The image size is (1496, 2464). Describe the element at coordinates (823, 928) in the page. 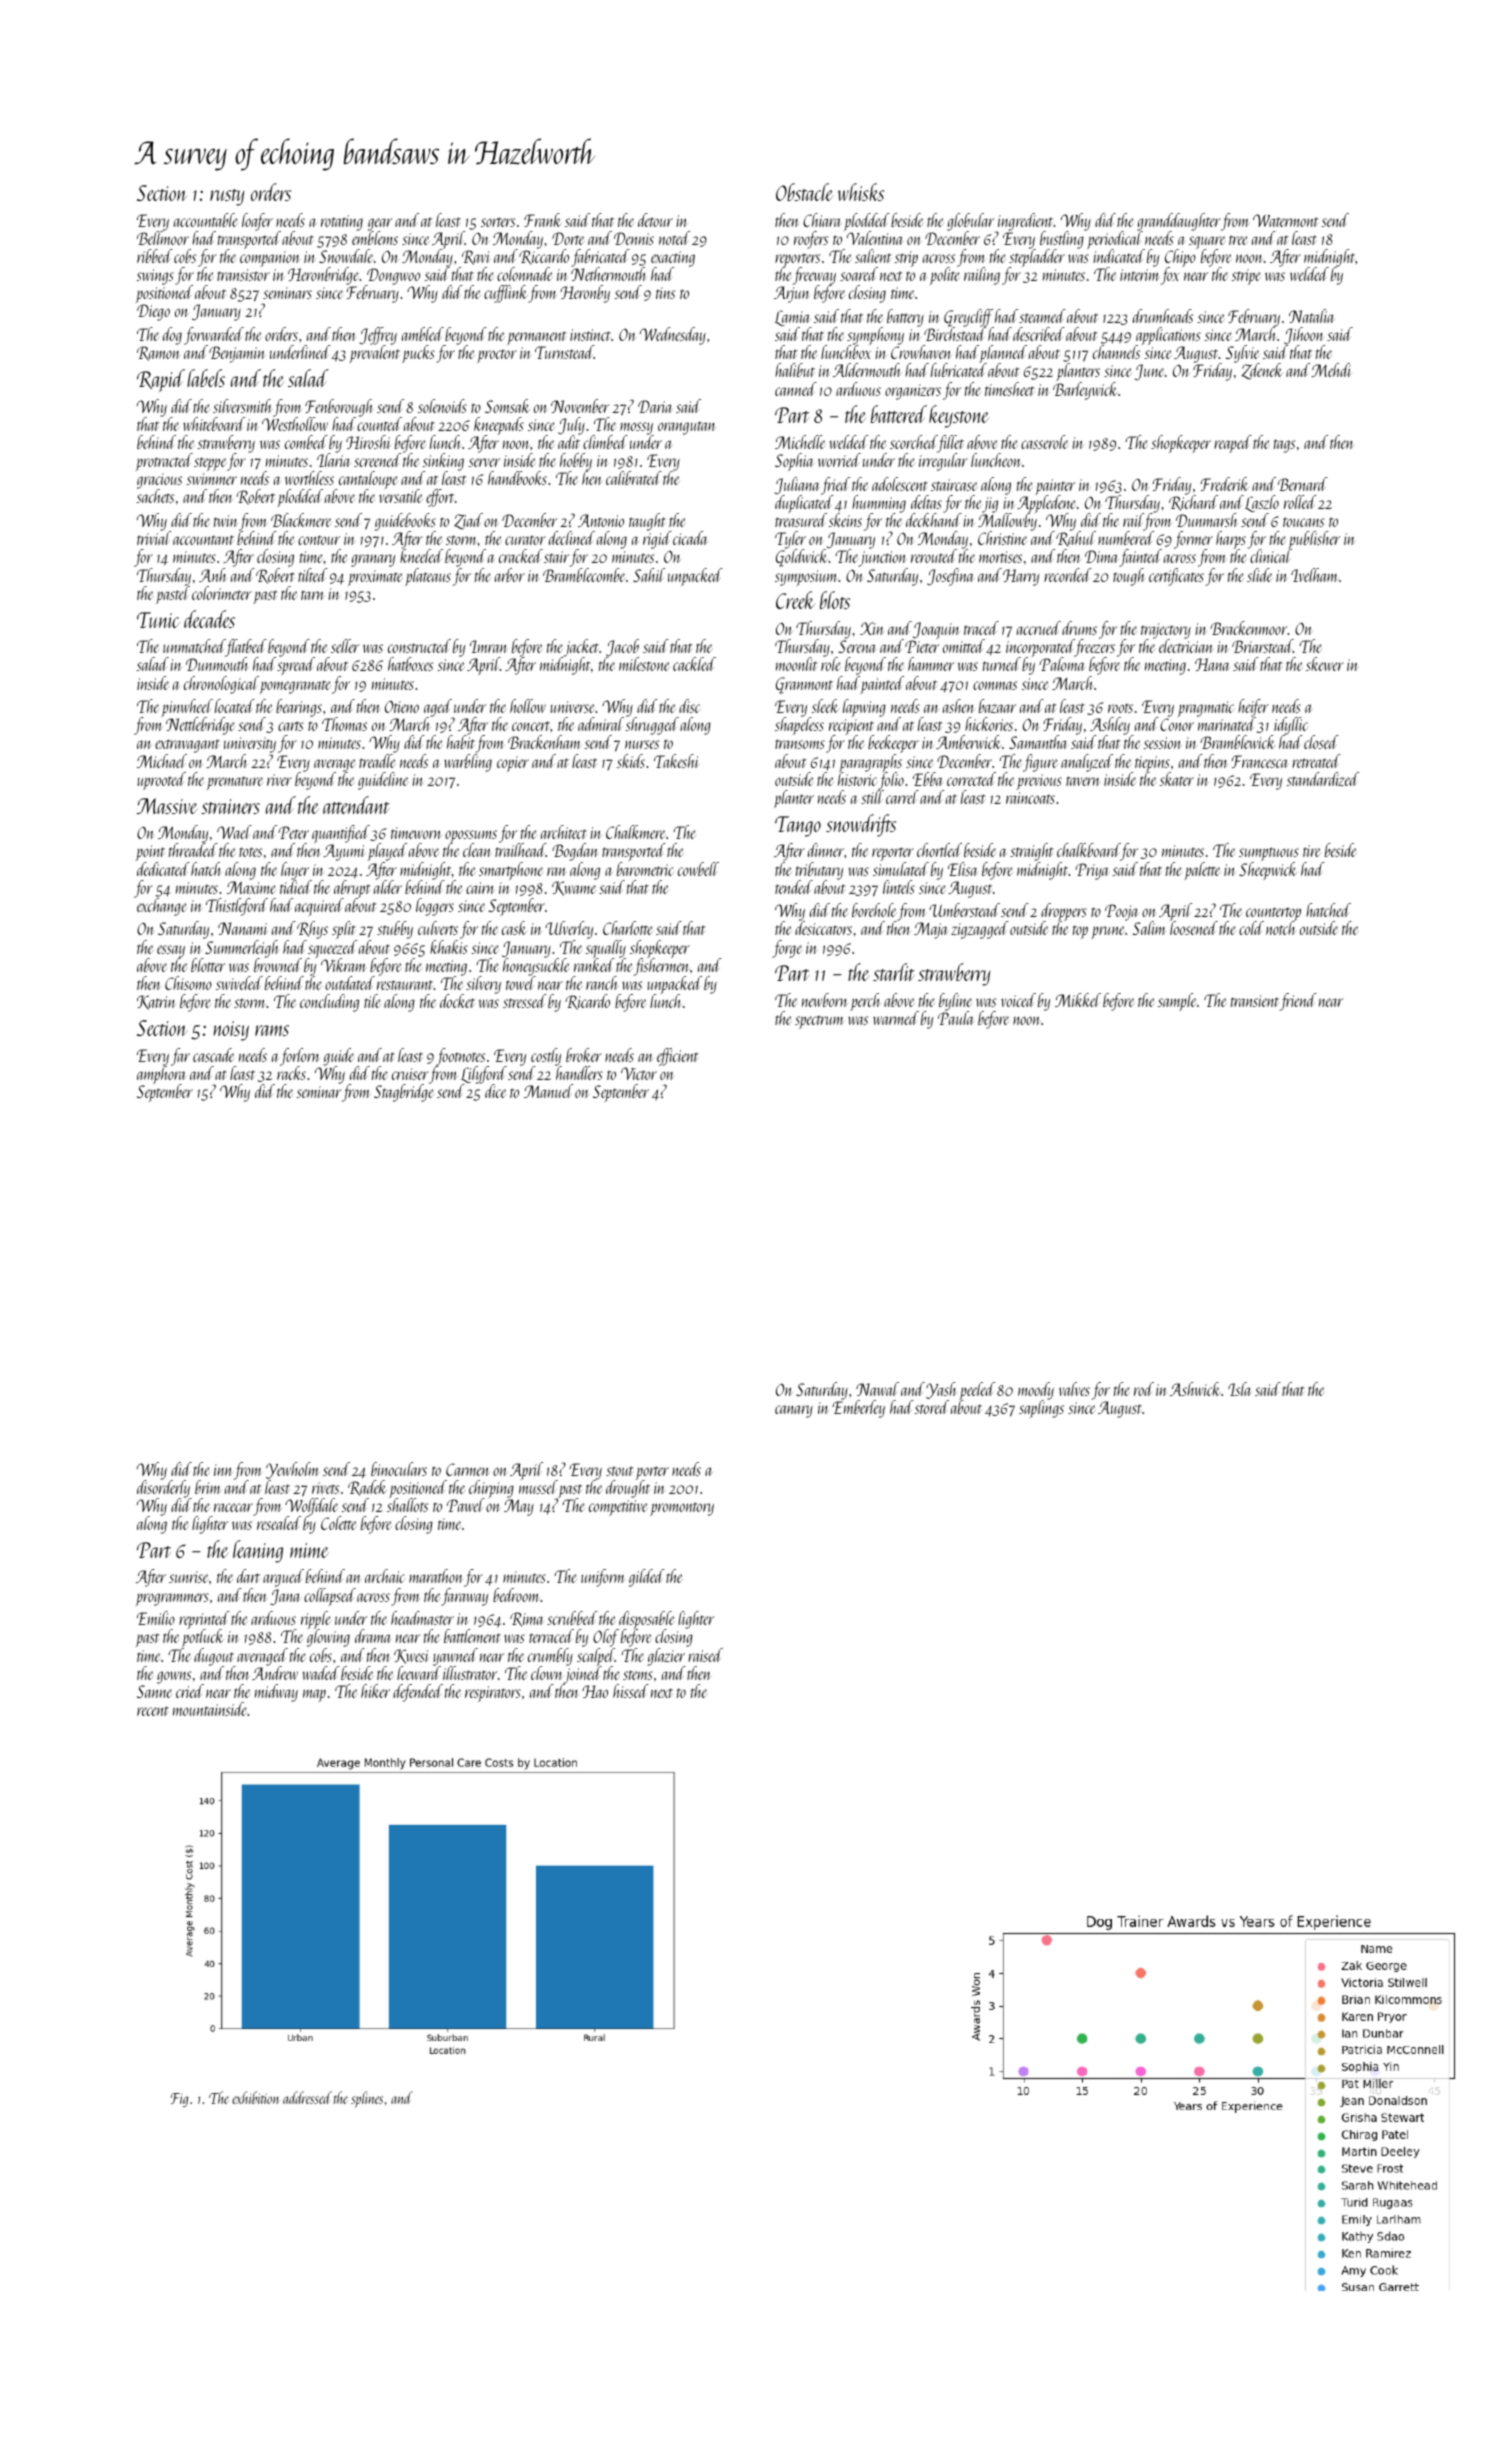

I see `desiccators` at that location.
